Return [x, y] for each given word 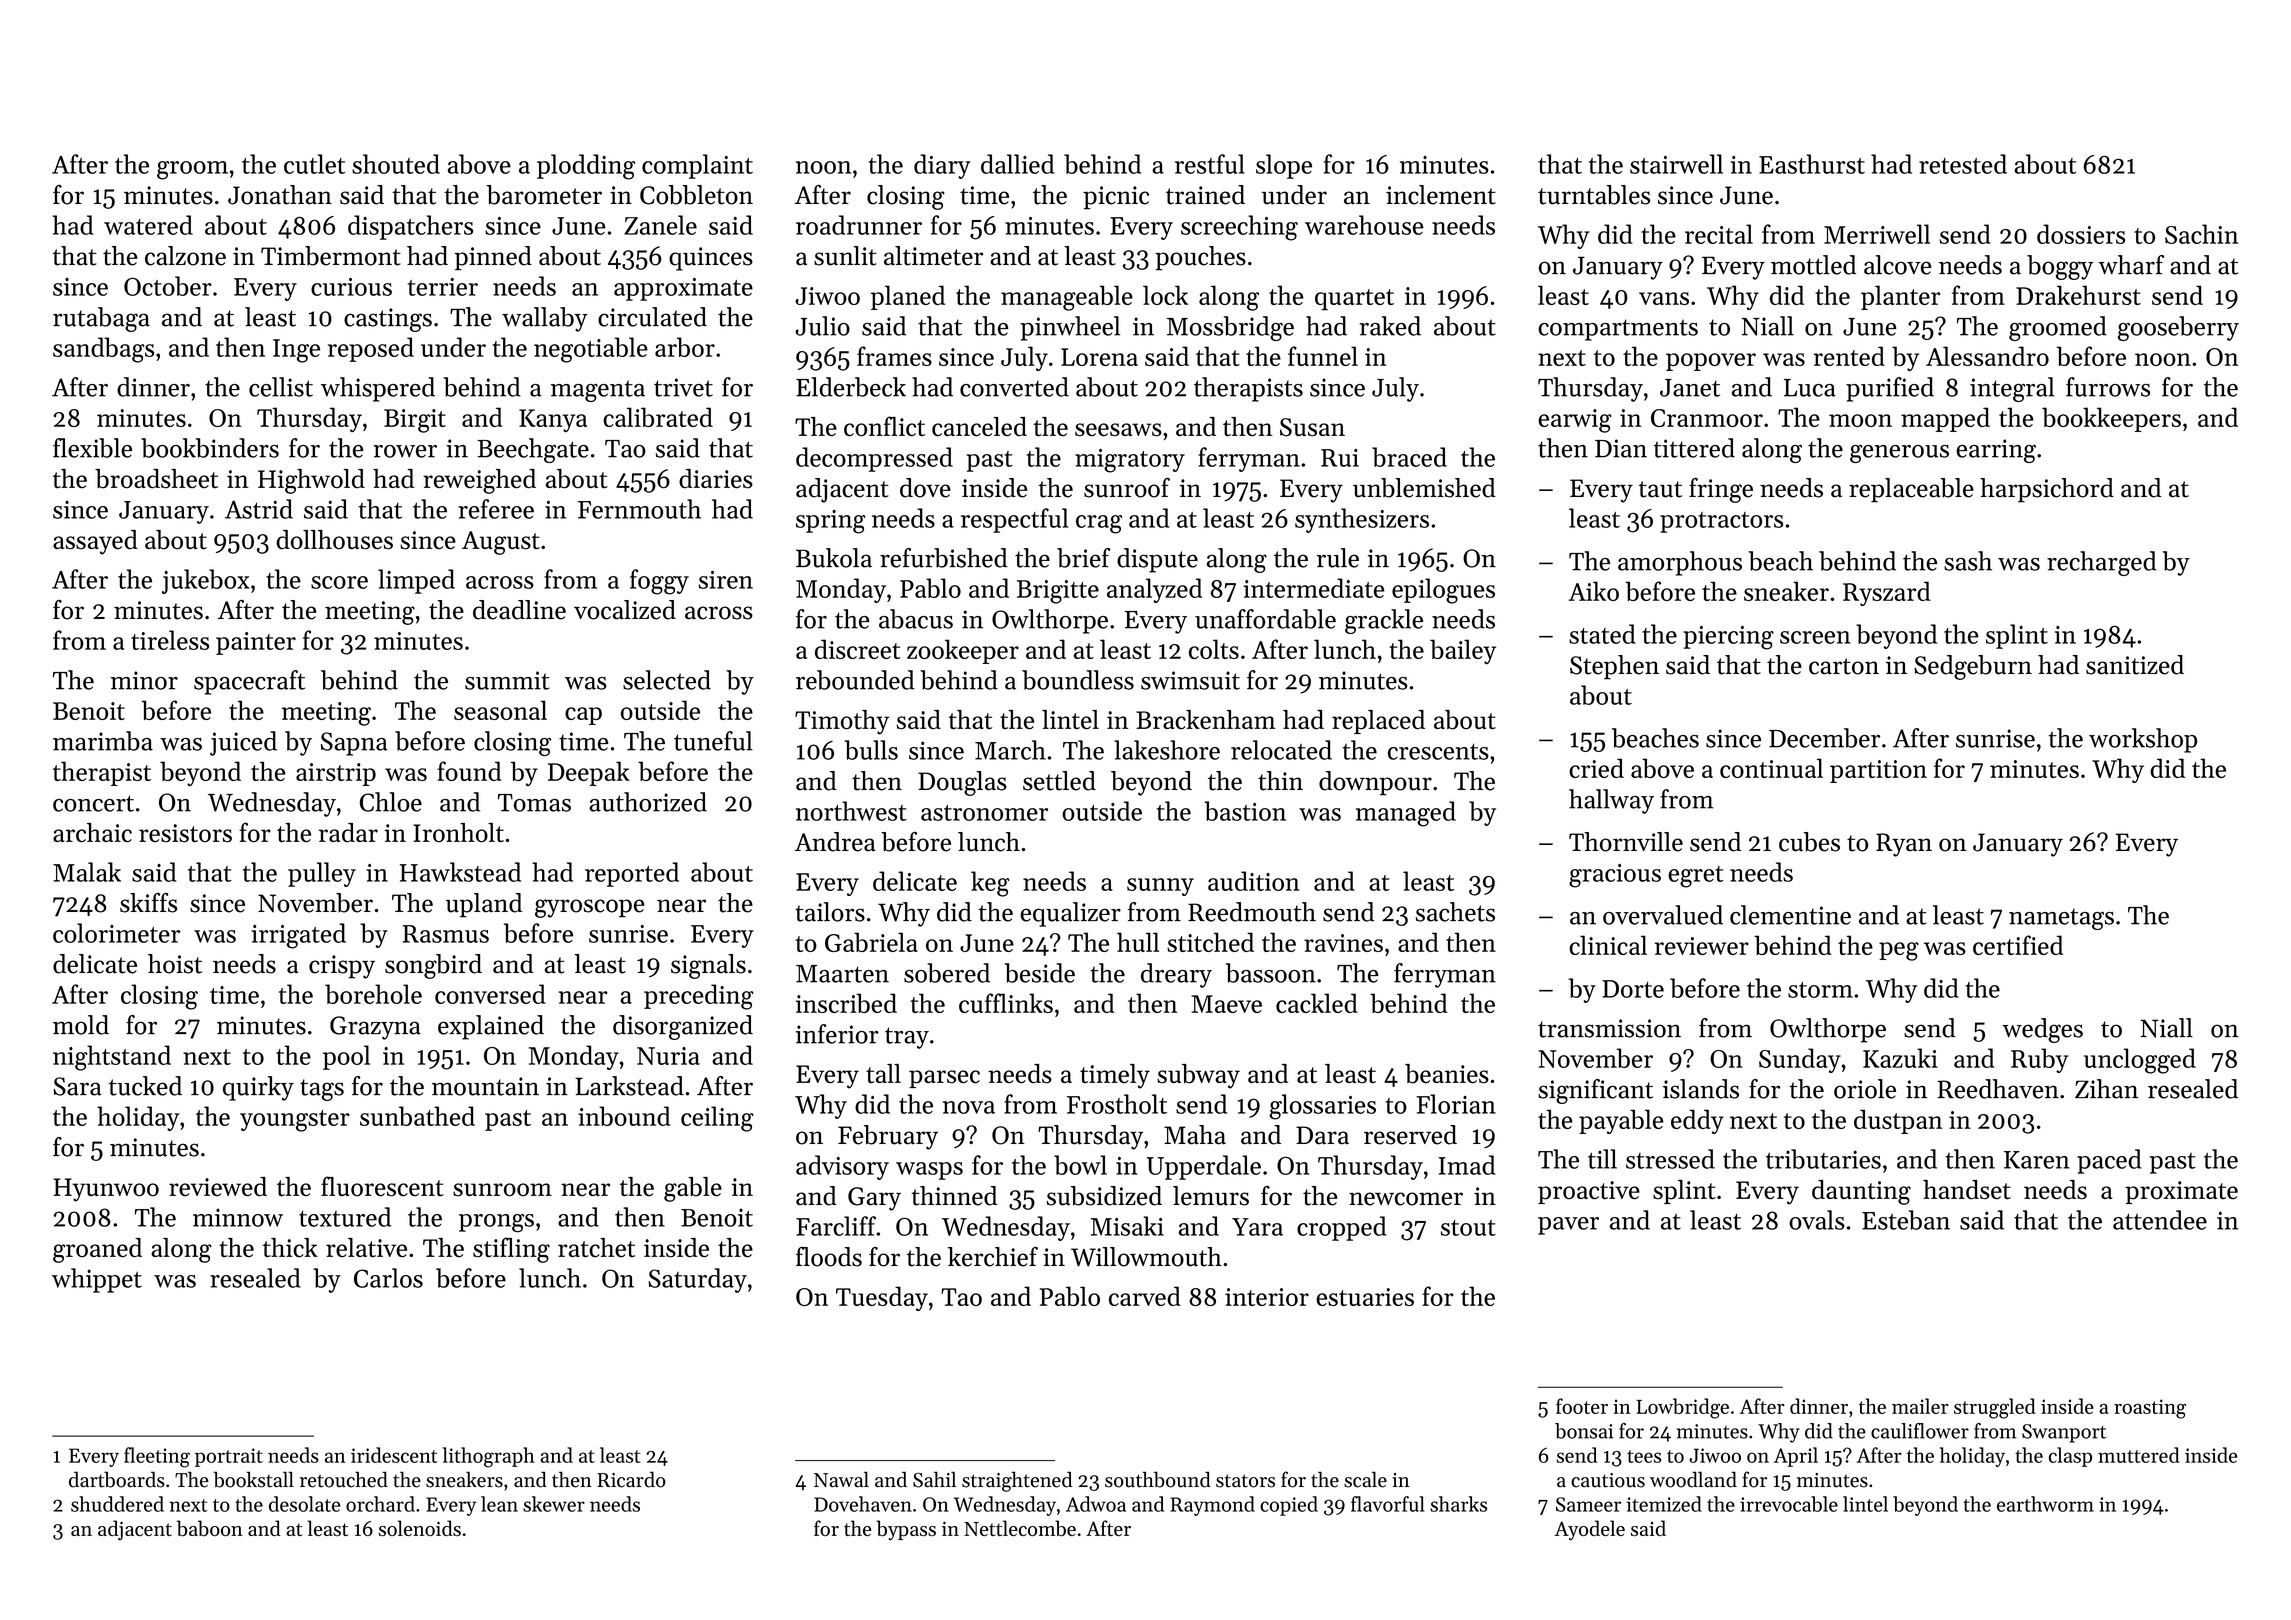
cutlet [314, 164]
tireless [170, 640]
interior [1267, 1297]
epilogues [1443, 591]
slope [1284, 166]
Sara [77, 1086]
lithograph [489, 1457]
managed [1406, 814]
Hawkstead [460, 872]
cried [1596, 768]
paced [2109, 1161]
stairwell [1676, 164]
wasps [929, 1171]
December [1824, 738]
